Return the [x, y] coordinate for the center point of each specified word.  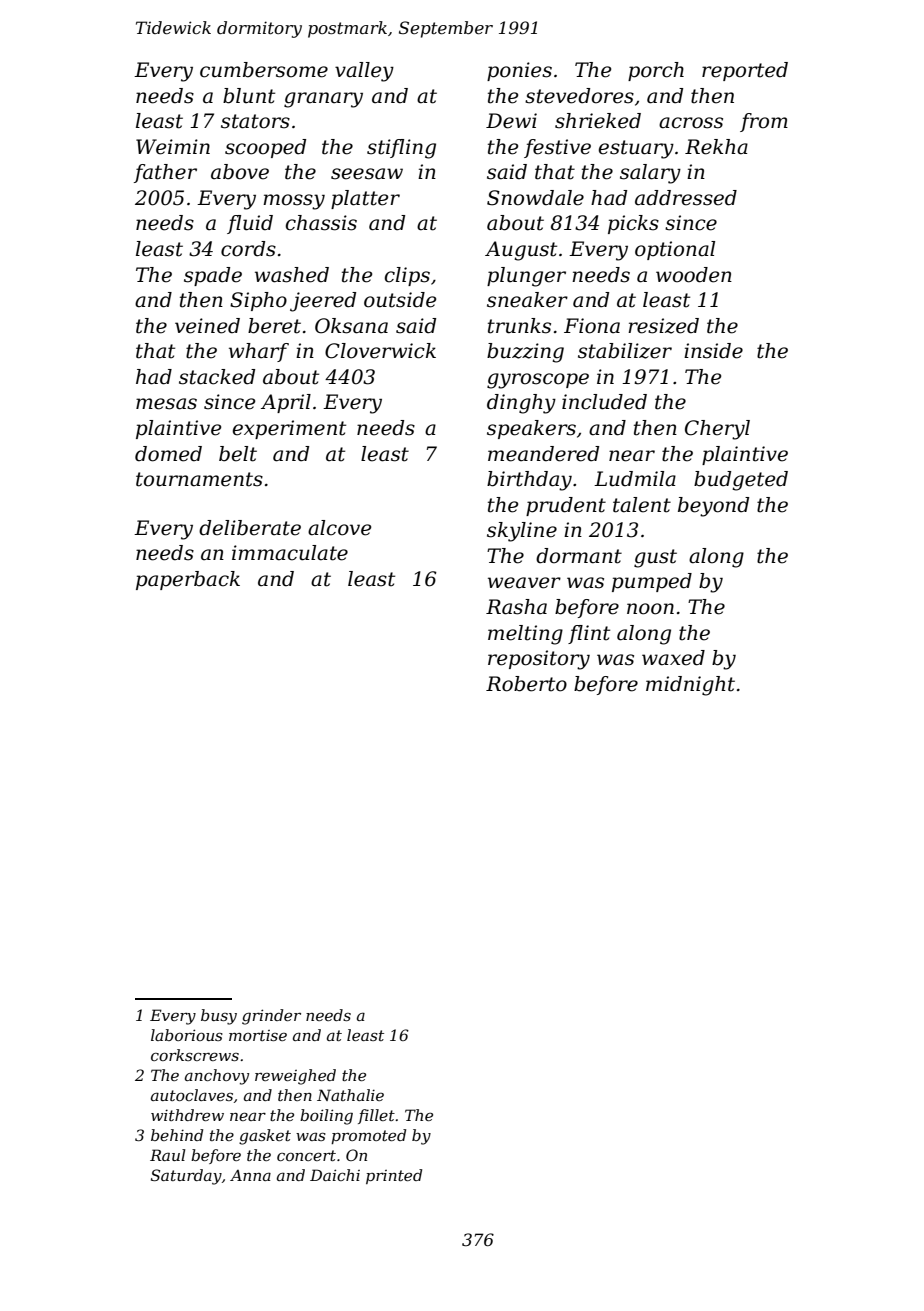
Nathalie [350, 1095]
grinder [271, 1017]
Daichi [335, 1175]
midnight [690, 686]
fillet [376, 1116]
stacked [217, 377]
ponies [519, 71]
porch [656, 71]
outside [400, 300]
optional [675, 250]
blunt [249, 96]
